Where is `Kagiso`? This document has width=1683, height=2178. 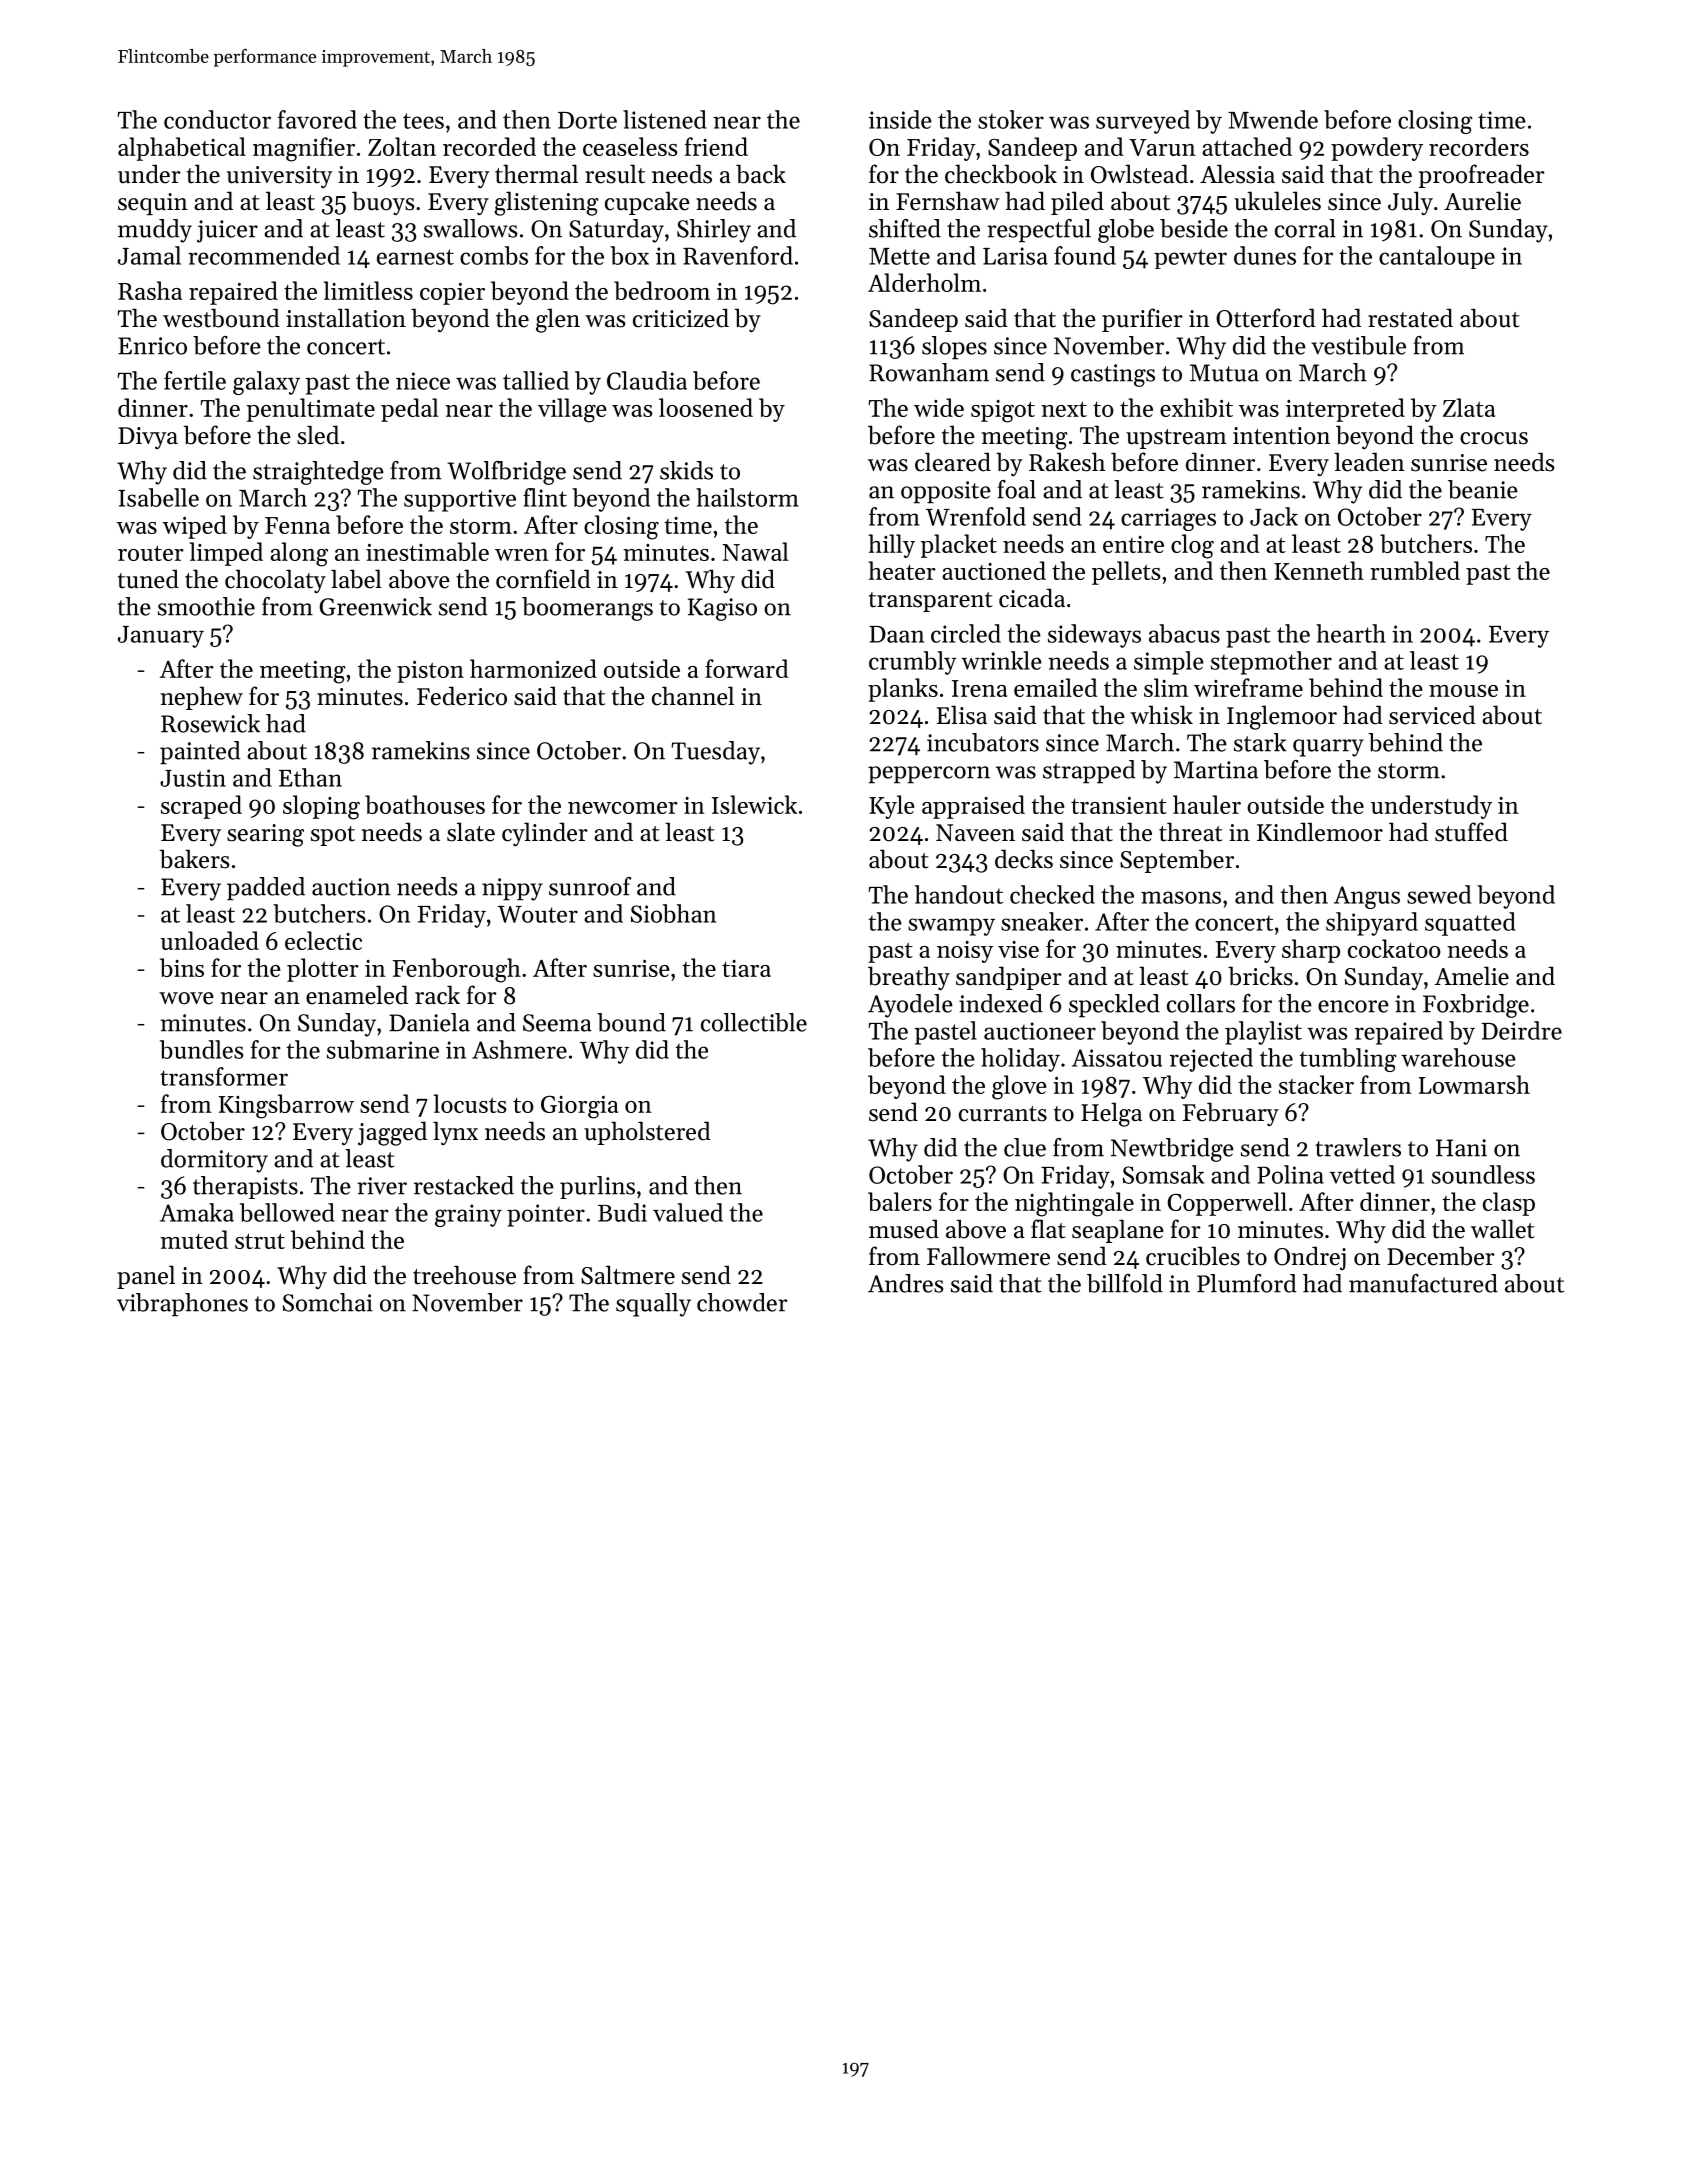
Kagiso is located at coordinates (722, 609).
